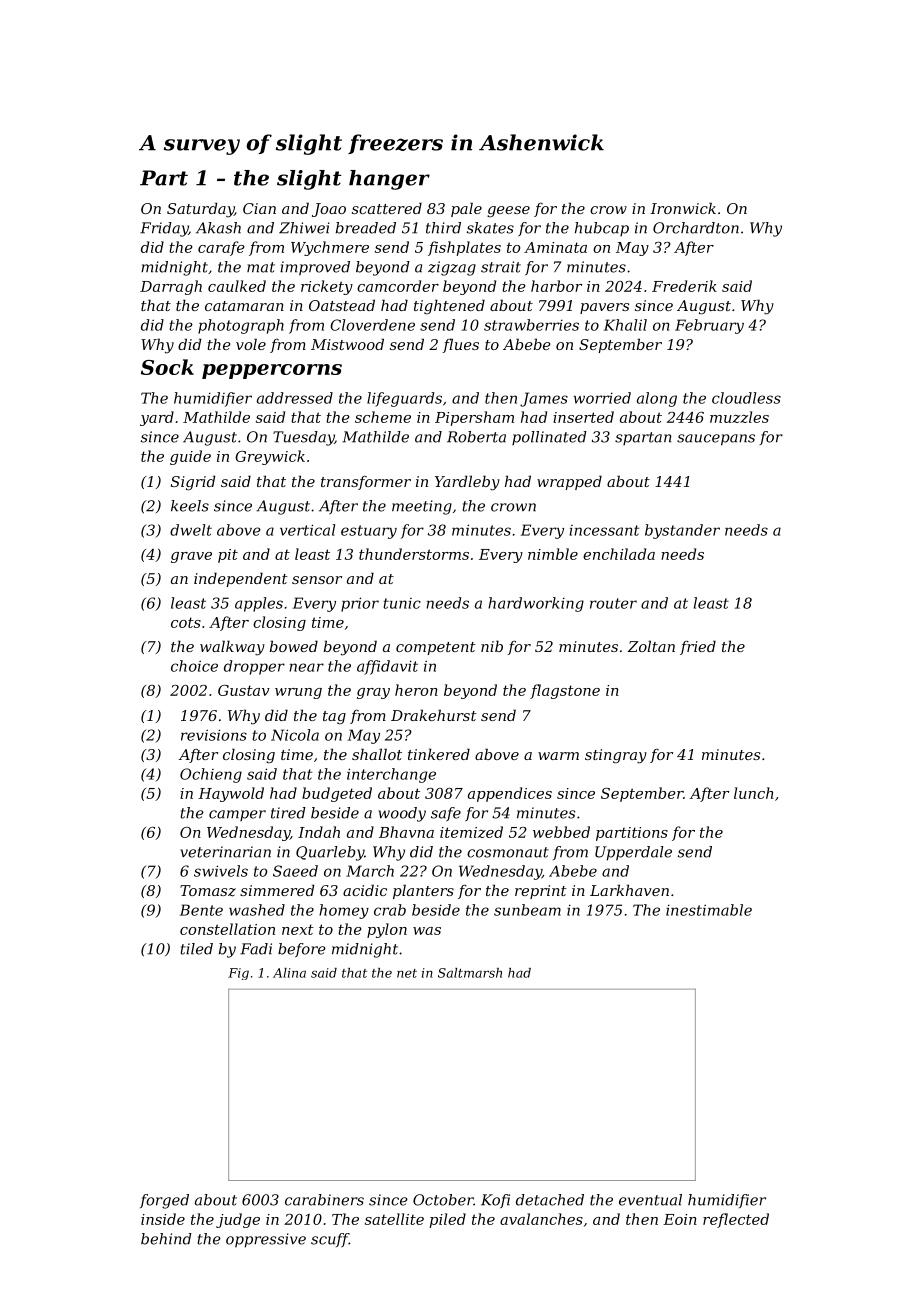 Image resolution: width=924 pixels, height=1314 pixels. What do you see at coordinates (237, 815) in the screenshot?
I see `camper` at bounding box center [237, 815].
